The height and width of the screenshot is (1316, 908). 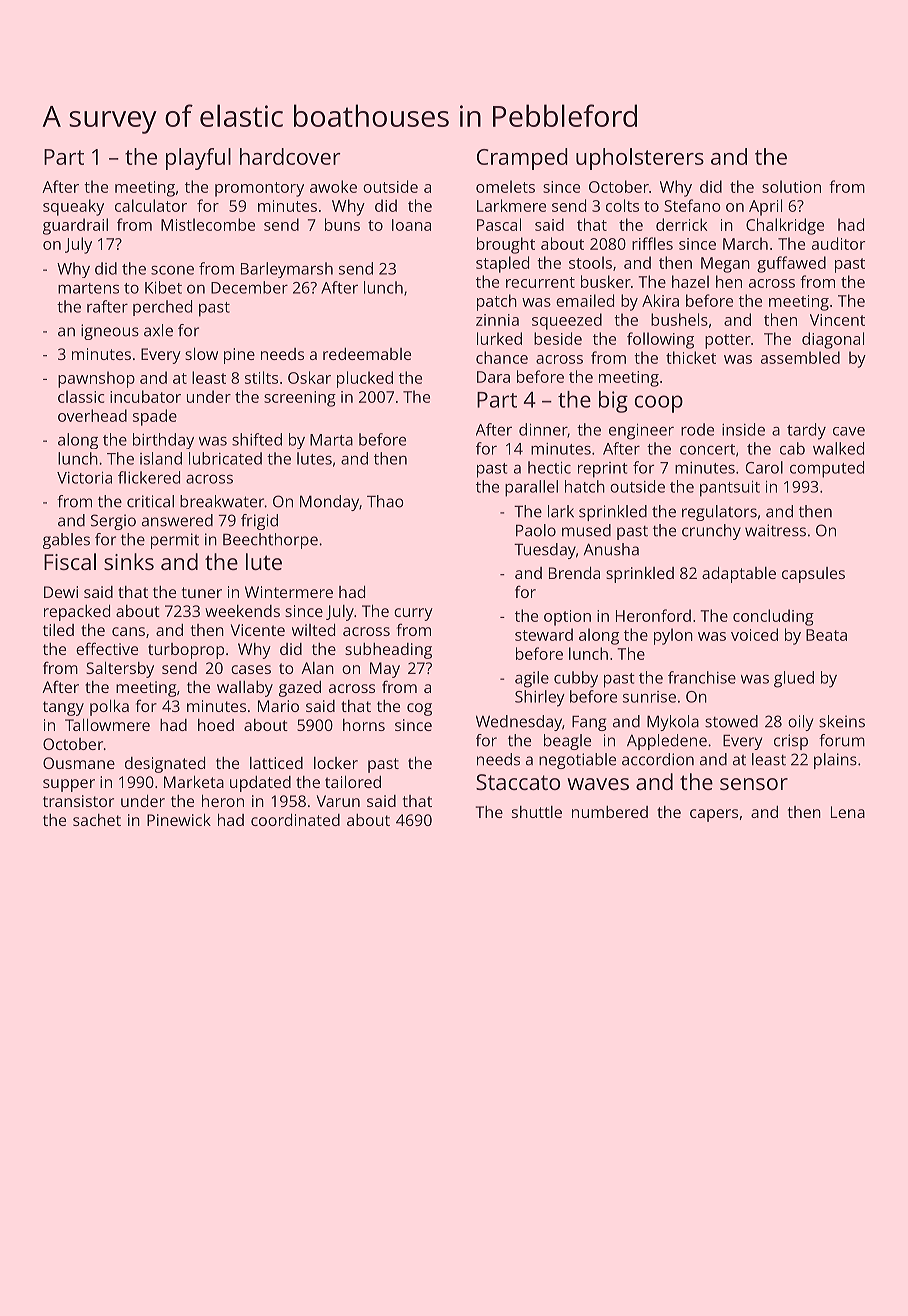 I want to click on upholsterers, so click(x=640, y=159).
